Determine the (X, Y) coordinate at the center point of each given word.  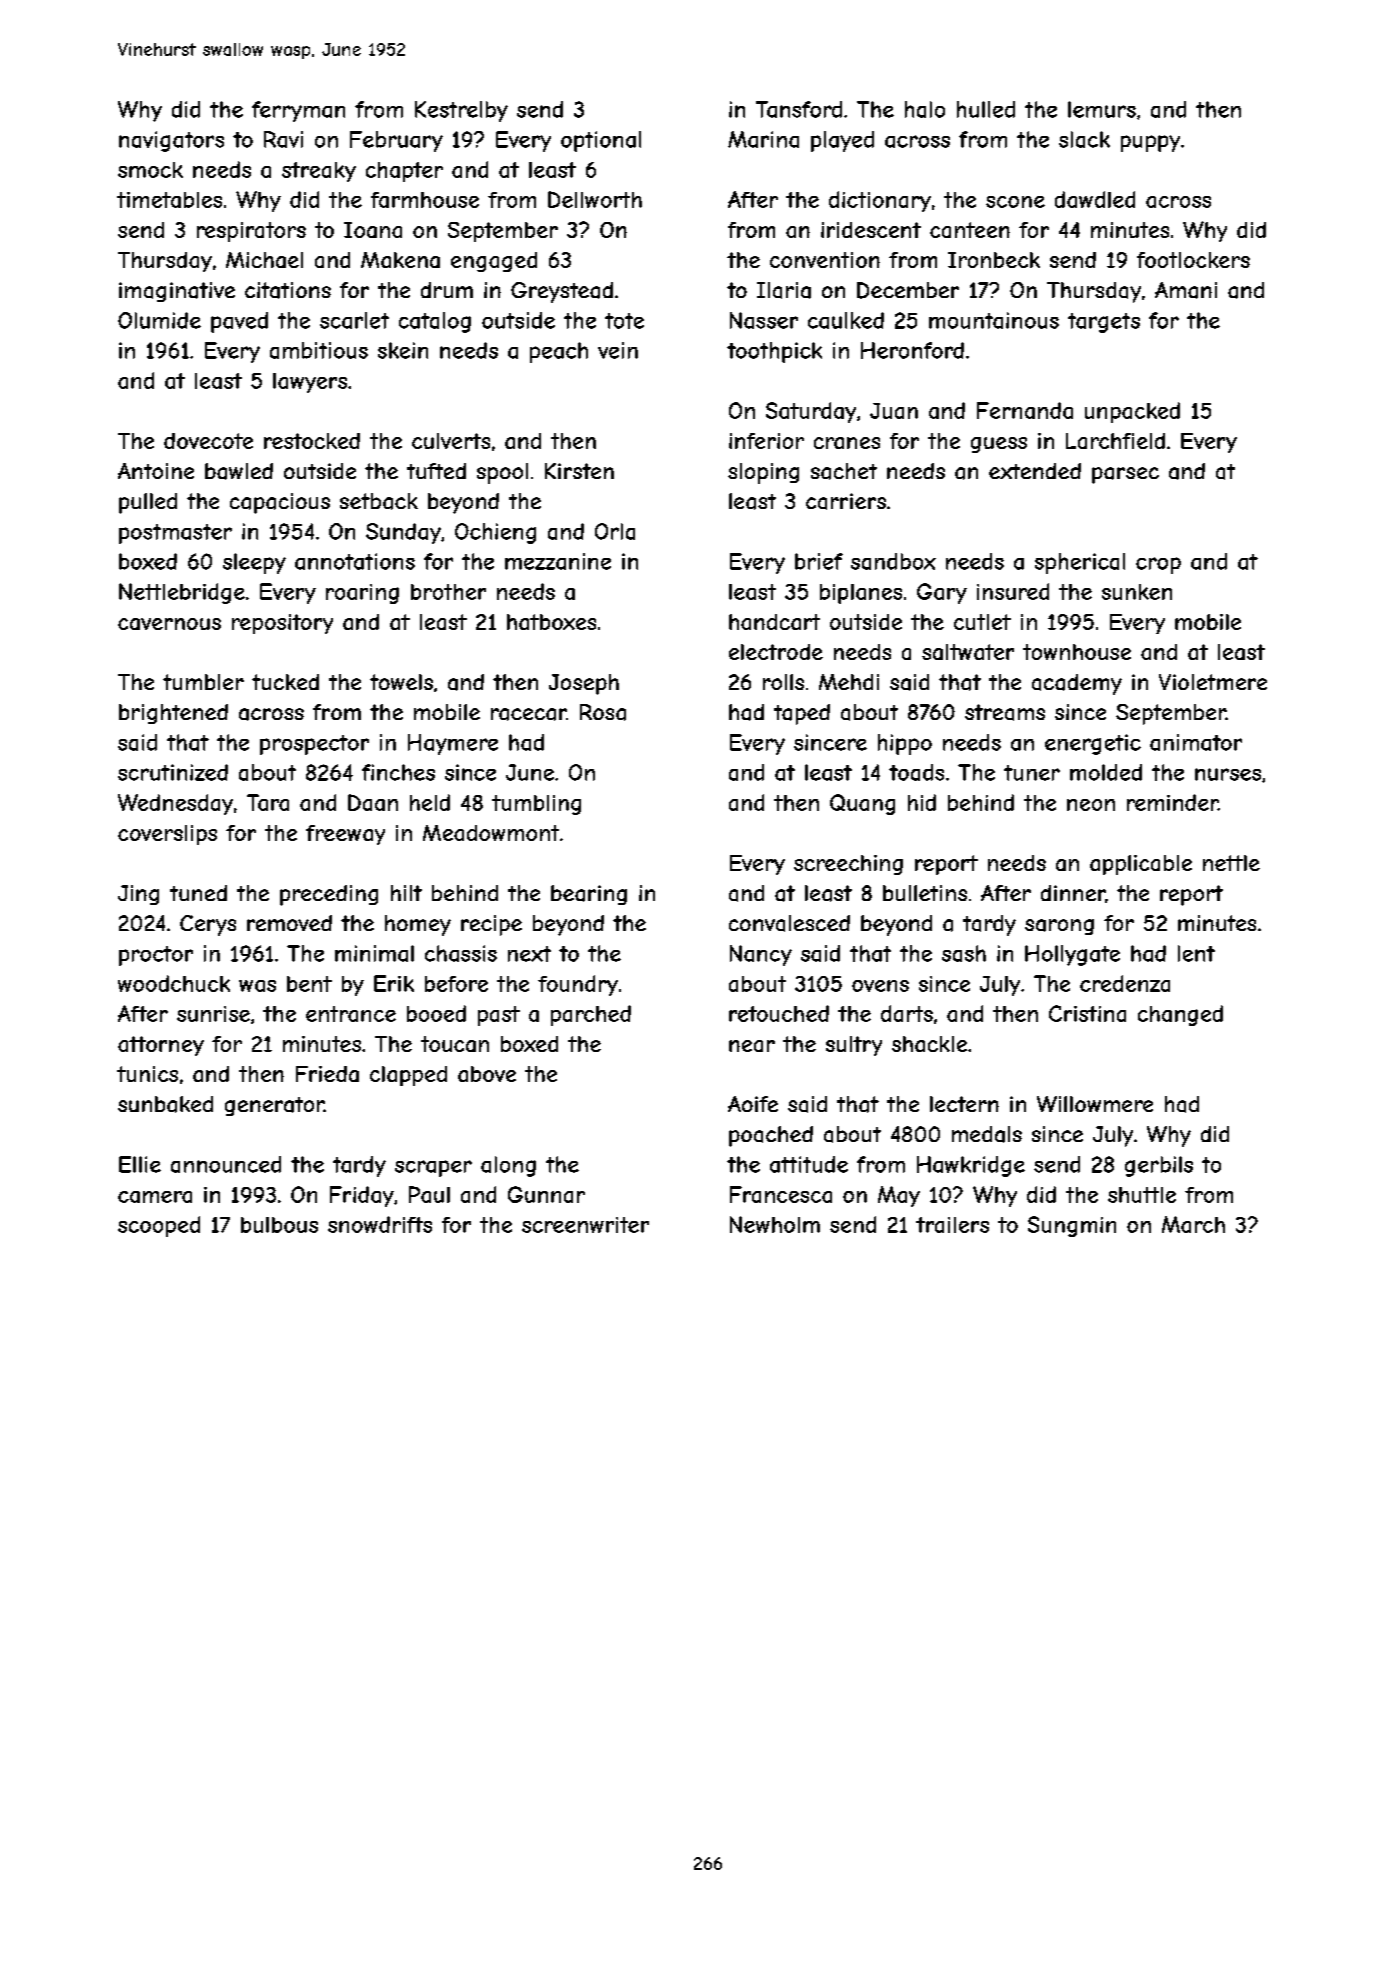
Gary (942, 593)
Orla (615, 531)
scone (1015, 202)
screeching (848, 865)
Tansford (799, 109)
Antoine (156, 471)
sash (964, 953)
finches (398, 772)
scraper (433, 1168)
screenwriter (585, 1225)
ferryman (298, 111)
